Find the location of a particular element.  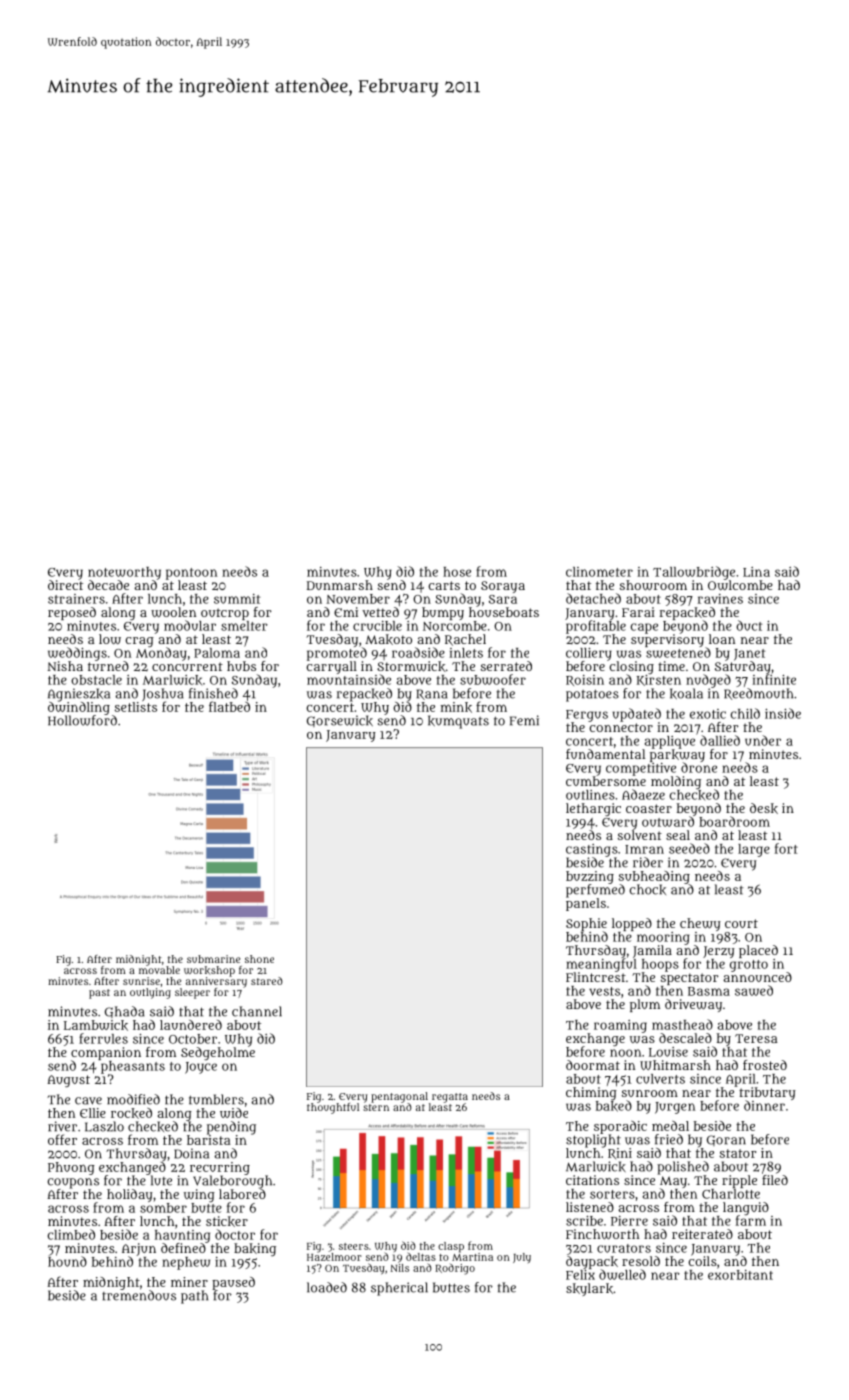

chock is located at coordinates (648, 889).
